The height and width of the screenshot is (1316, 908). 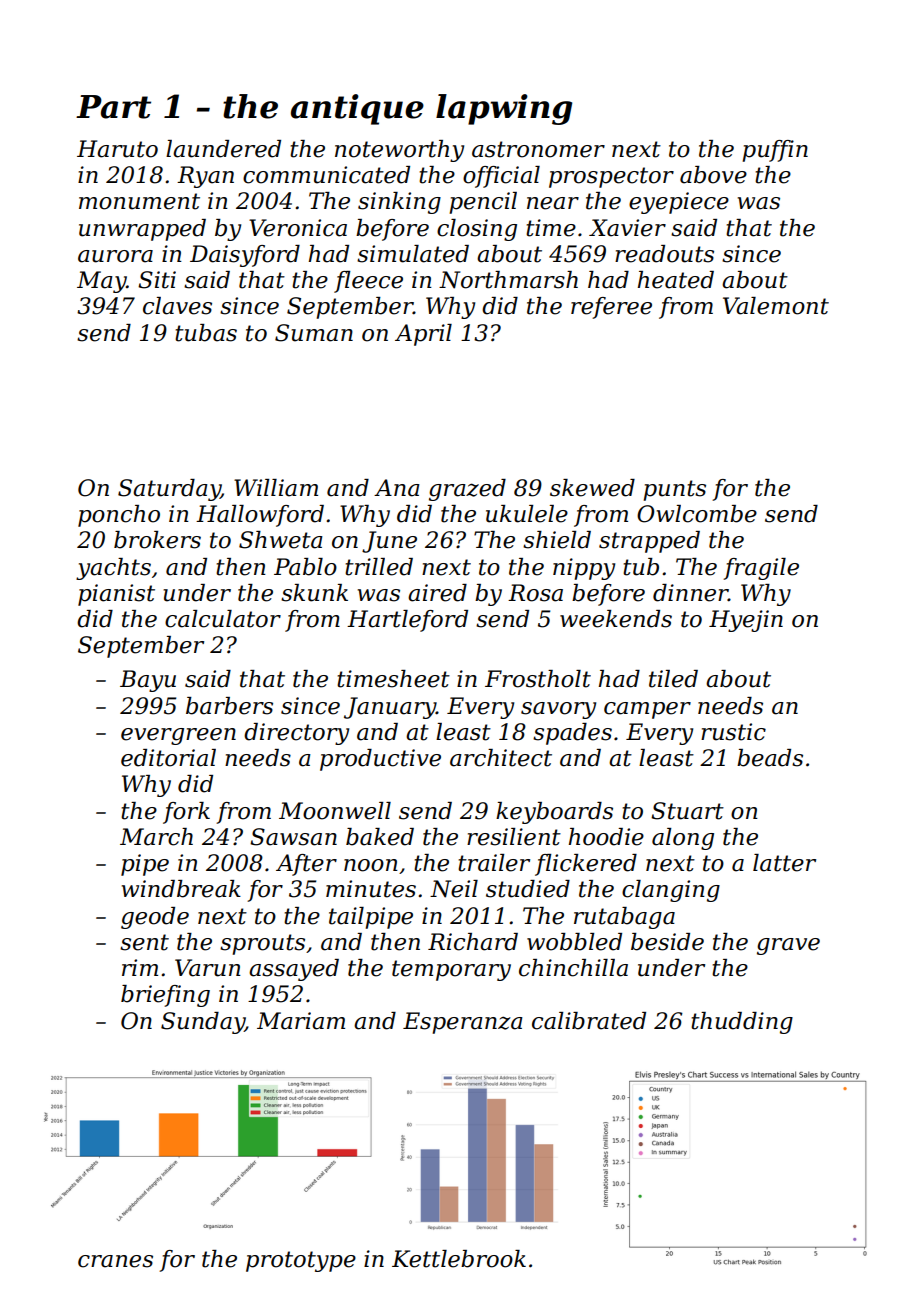 What do you see at coordinates (115, 1261) in the screenshot?
I see `cranes` at bounding box center [115, 1261].
